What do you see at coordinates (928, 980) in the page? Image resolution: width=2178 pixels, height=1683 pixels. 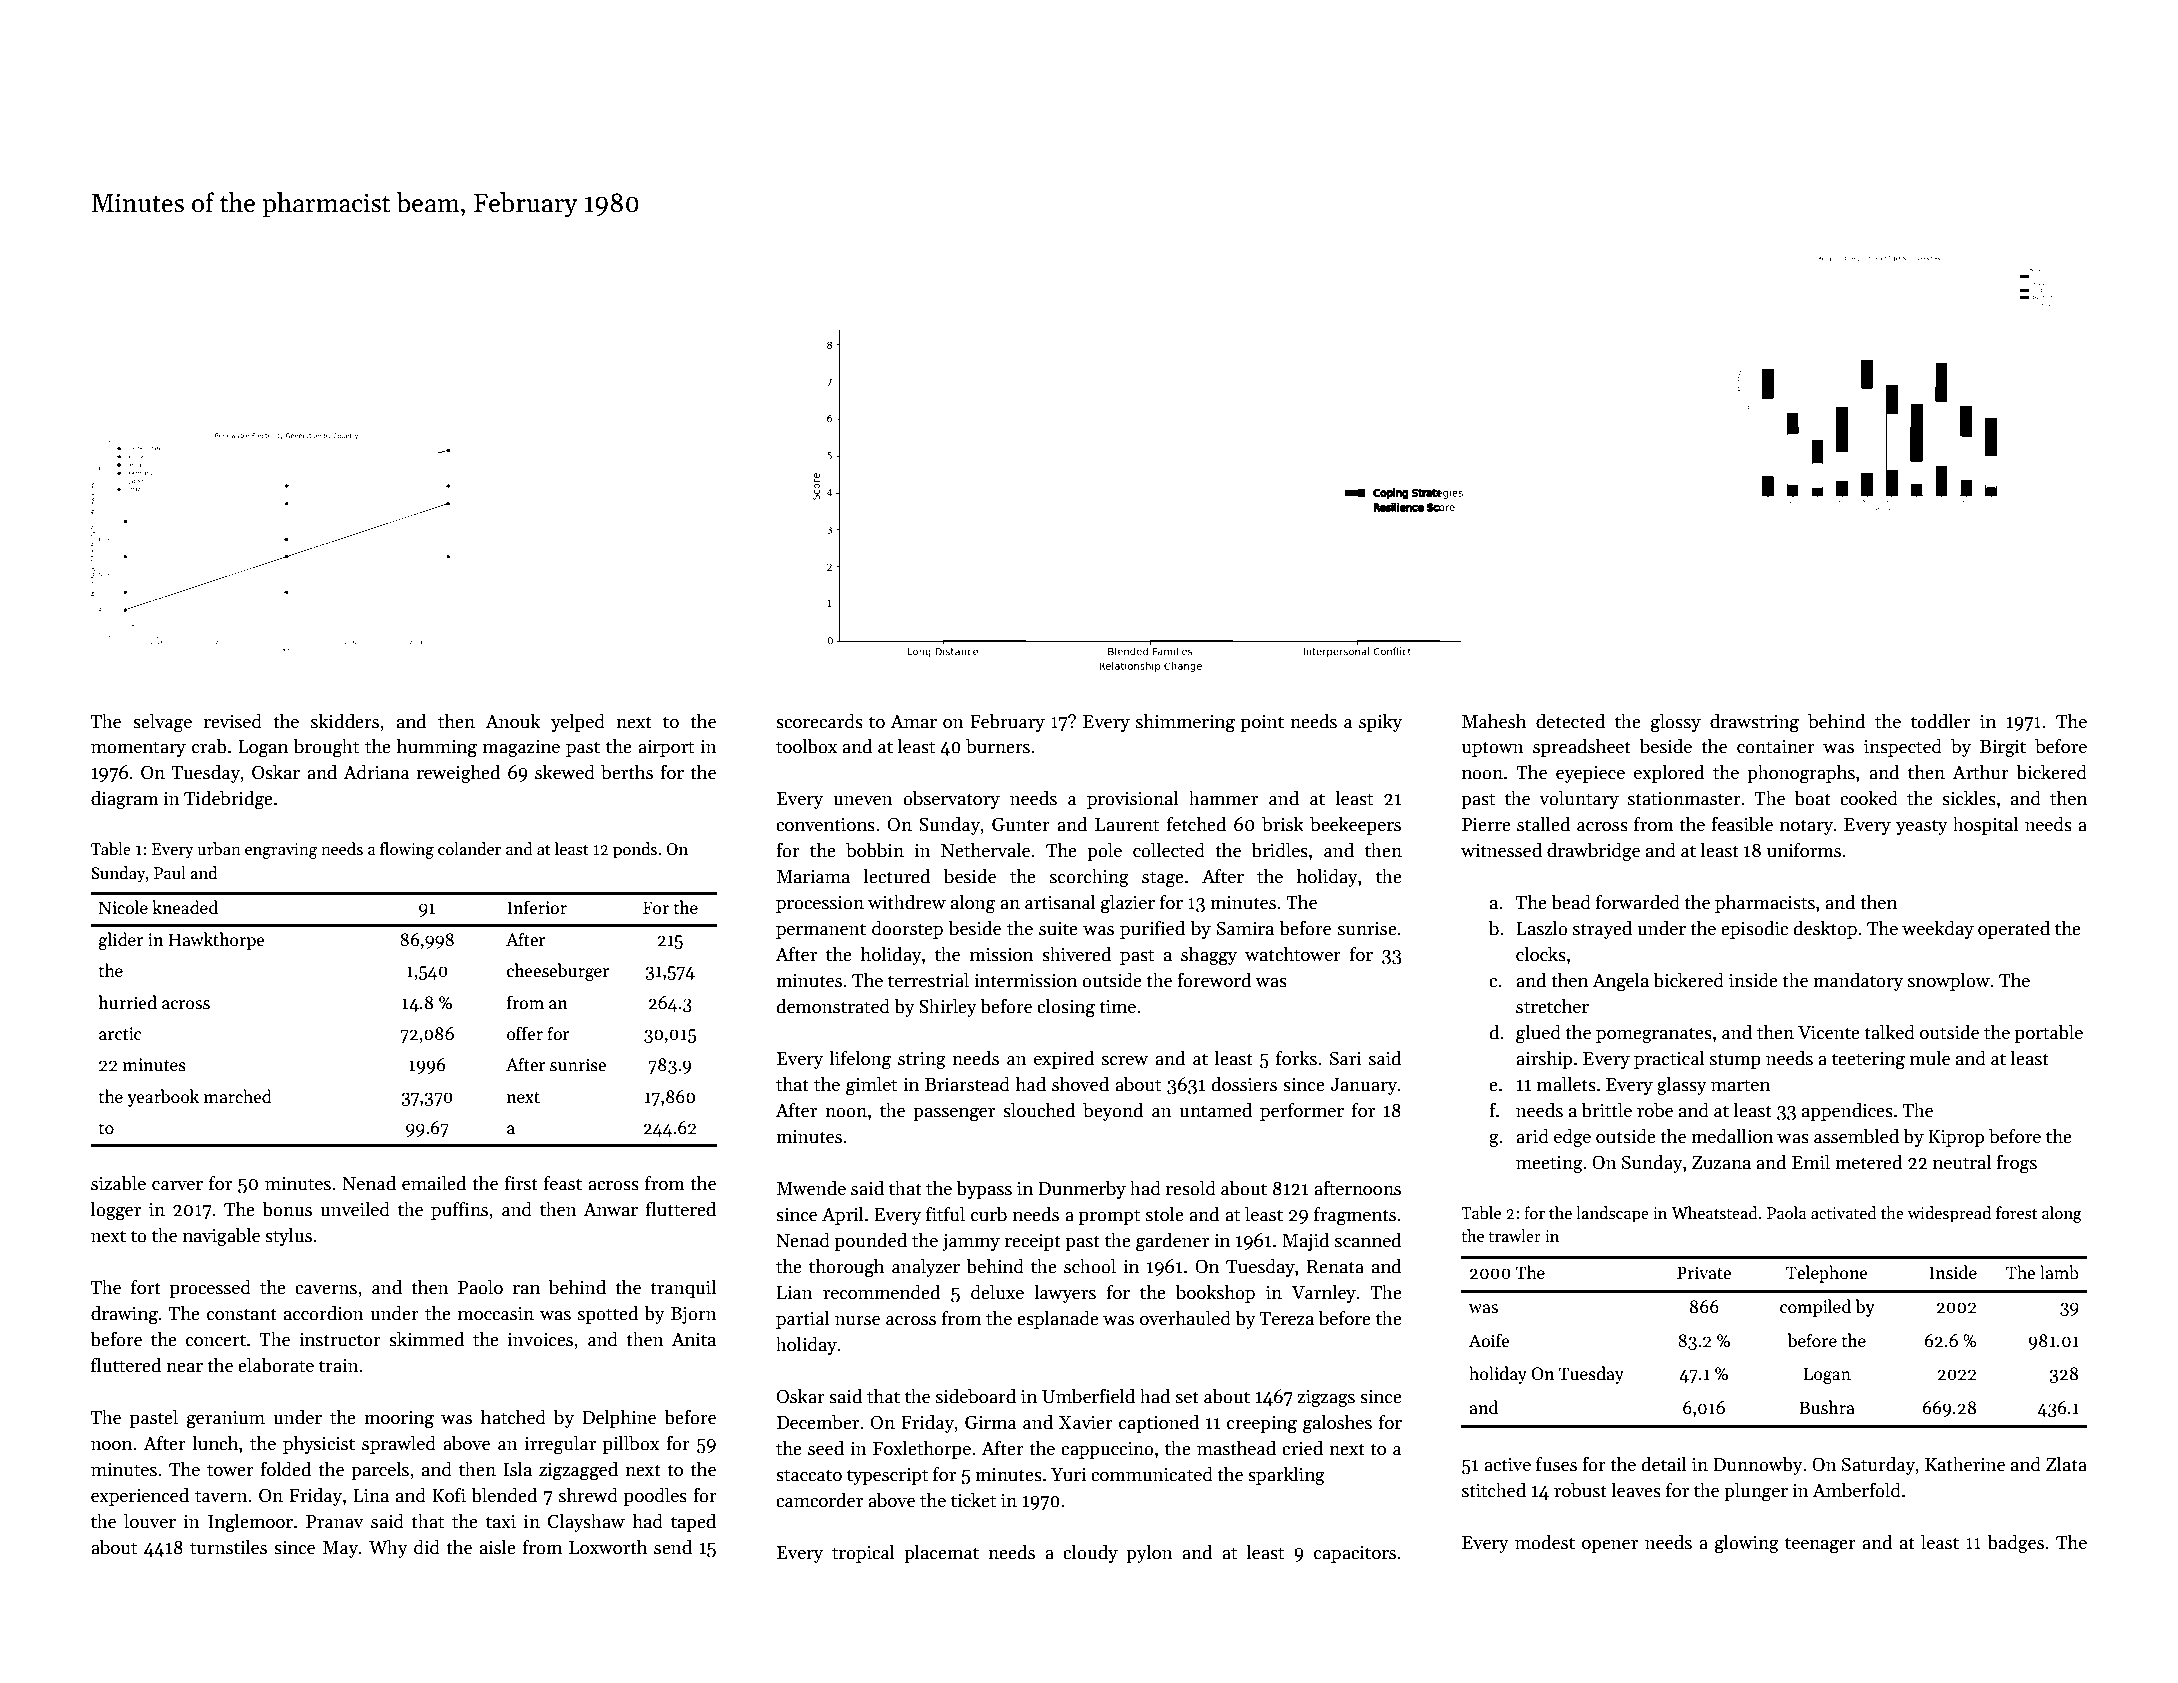 I see `terrestrial` at bounding box center [928, 980].
